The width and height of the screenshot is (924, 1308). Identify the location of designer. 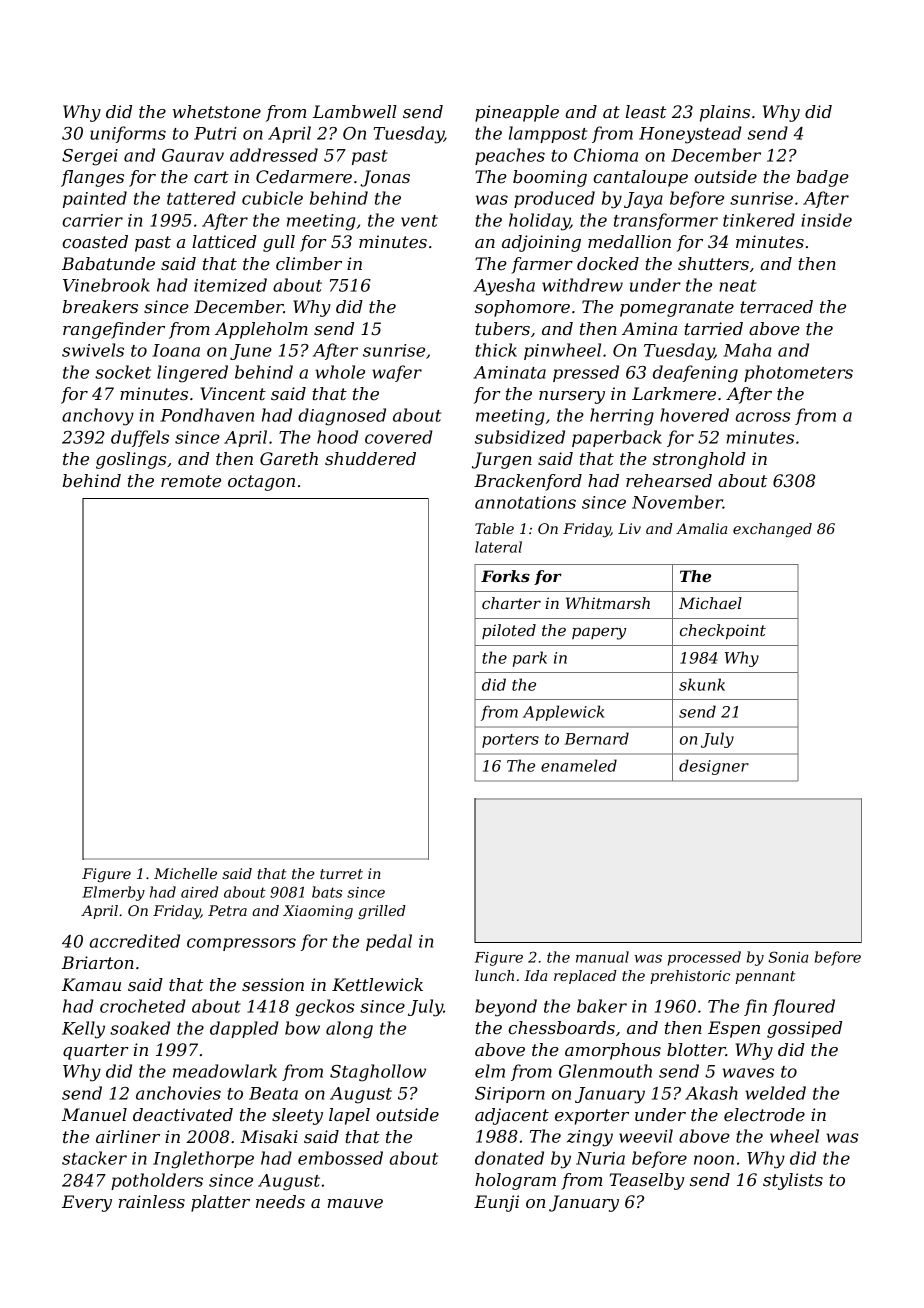
(714, 767).
